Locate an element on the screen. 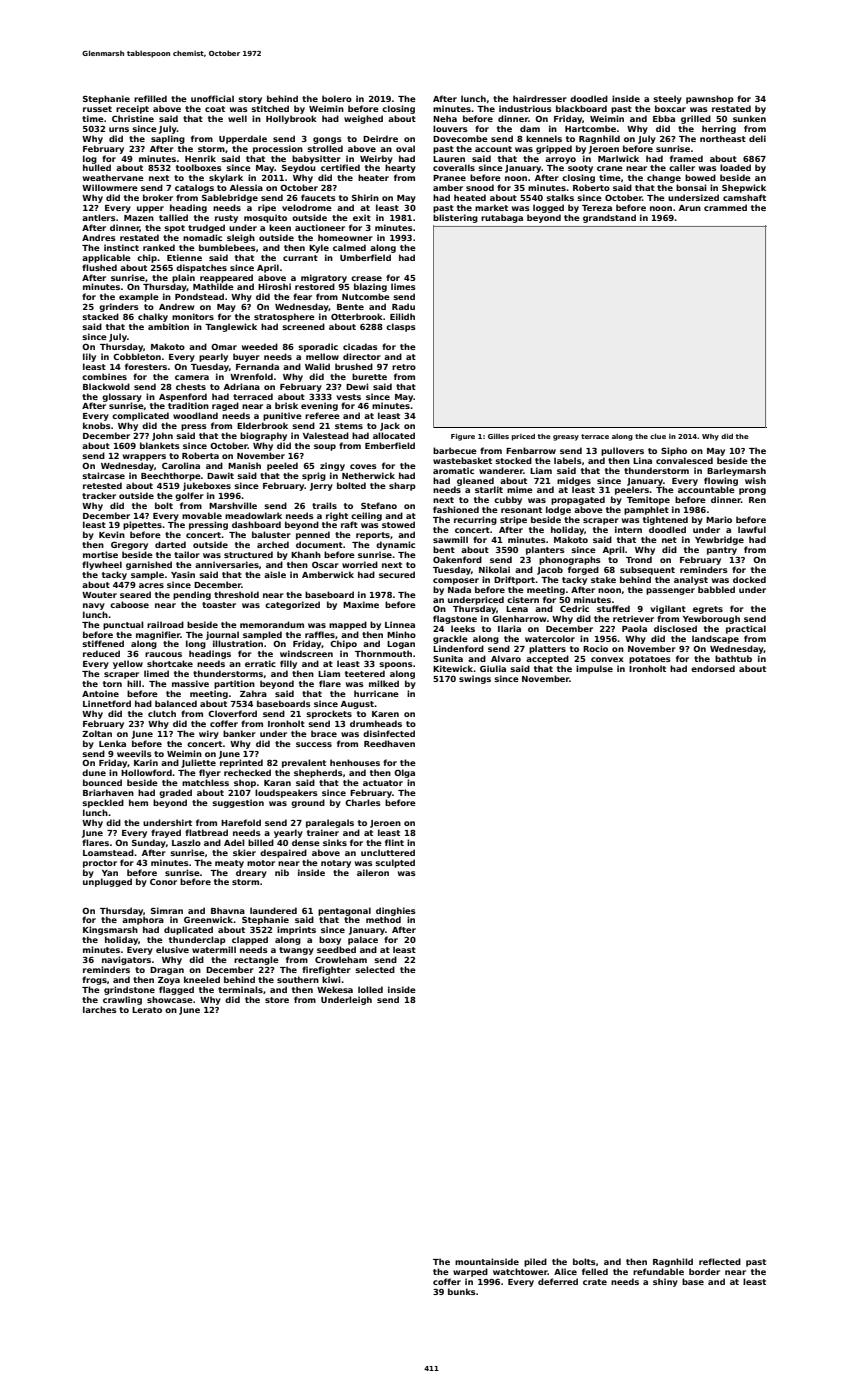 The image size is (849, 1400). camshaft is located at coordinates (744, 197).
